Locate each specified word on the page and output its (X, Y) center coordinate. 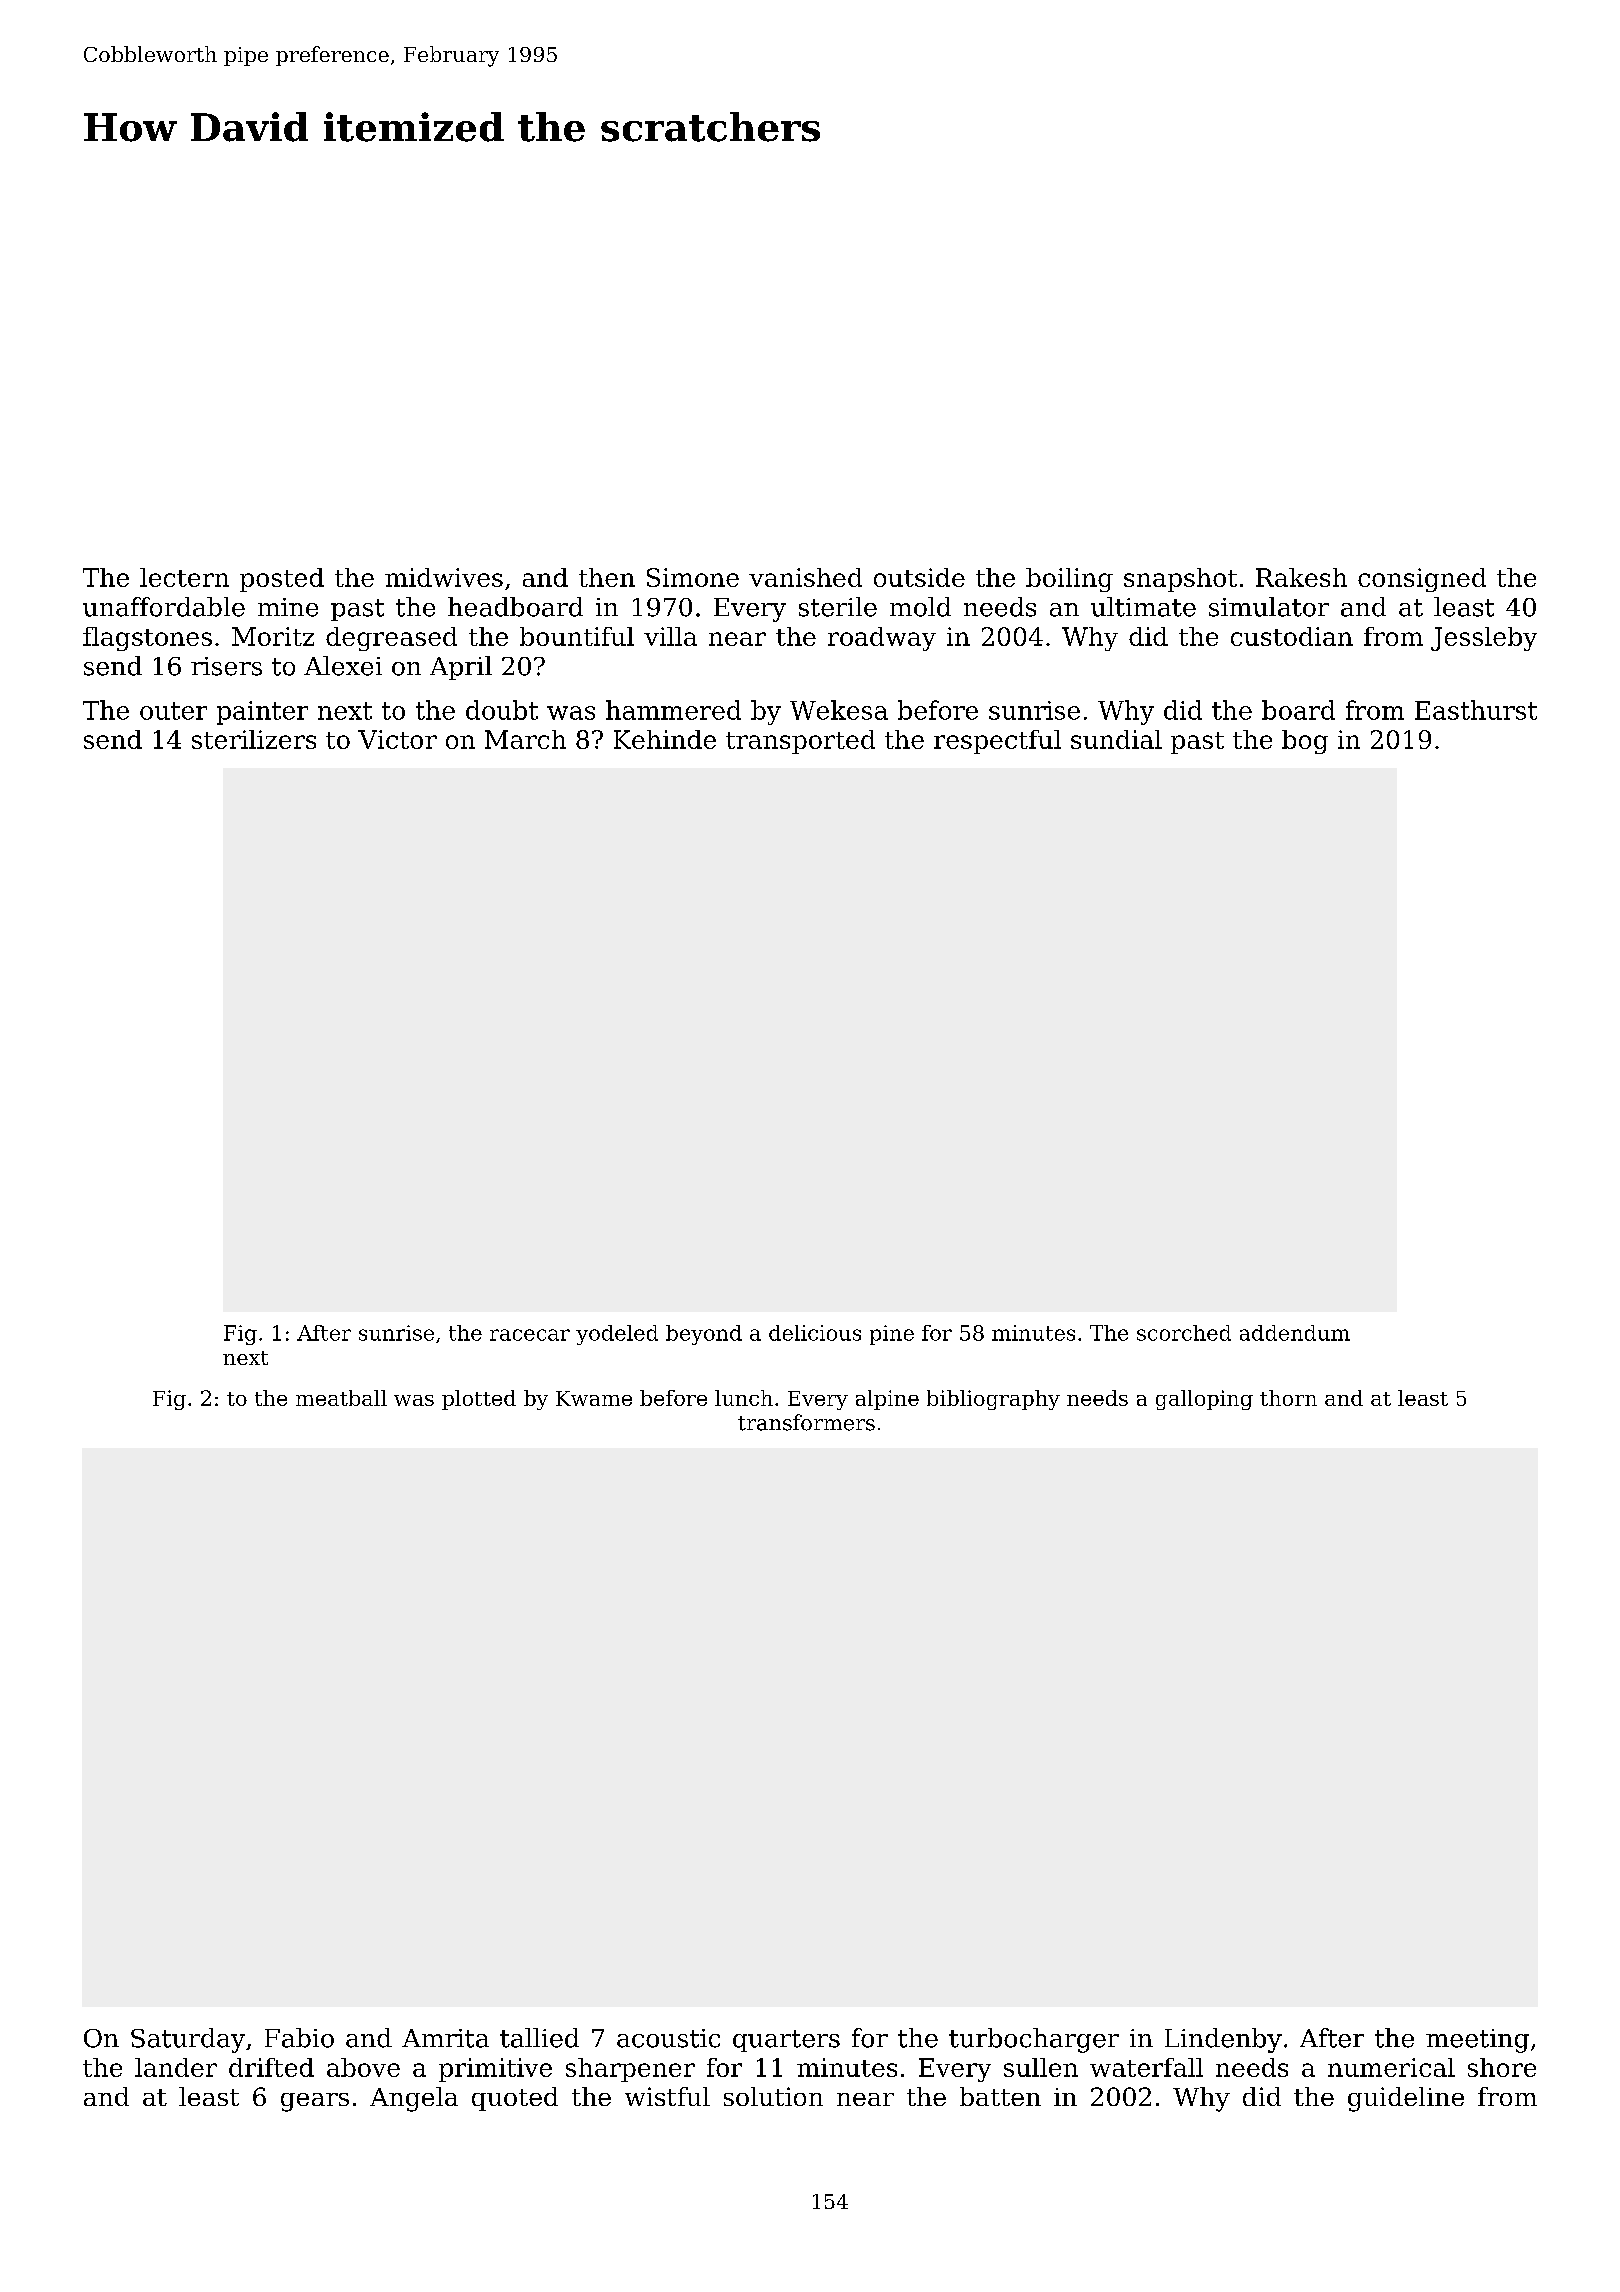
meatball (341, 1398)
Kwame (594, 1398)
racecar (530, 1335)
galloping (1204, 1400)
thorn (1288, 1398)
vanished (805, 577)
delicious (815, 1333)
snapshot (1180, 580)
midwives (444, 577)
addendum (1295, 1333)
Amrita (445, 2038)
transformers (806, 1422)
